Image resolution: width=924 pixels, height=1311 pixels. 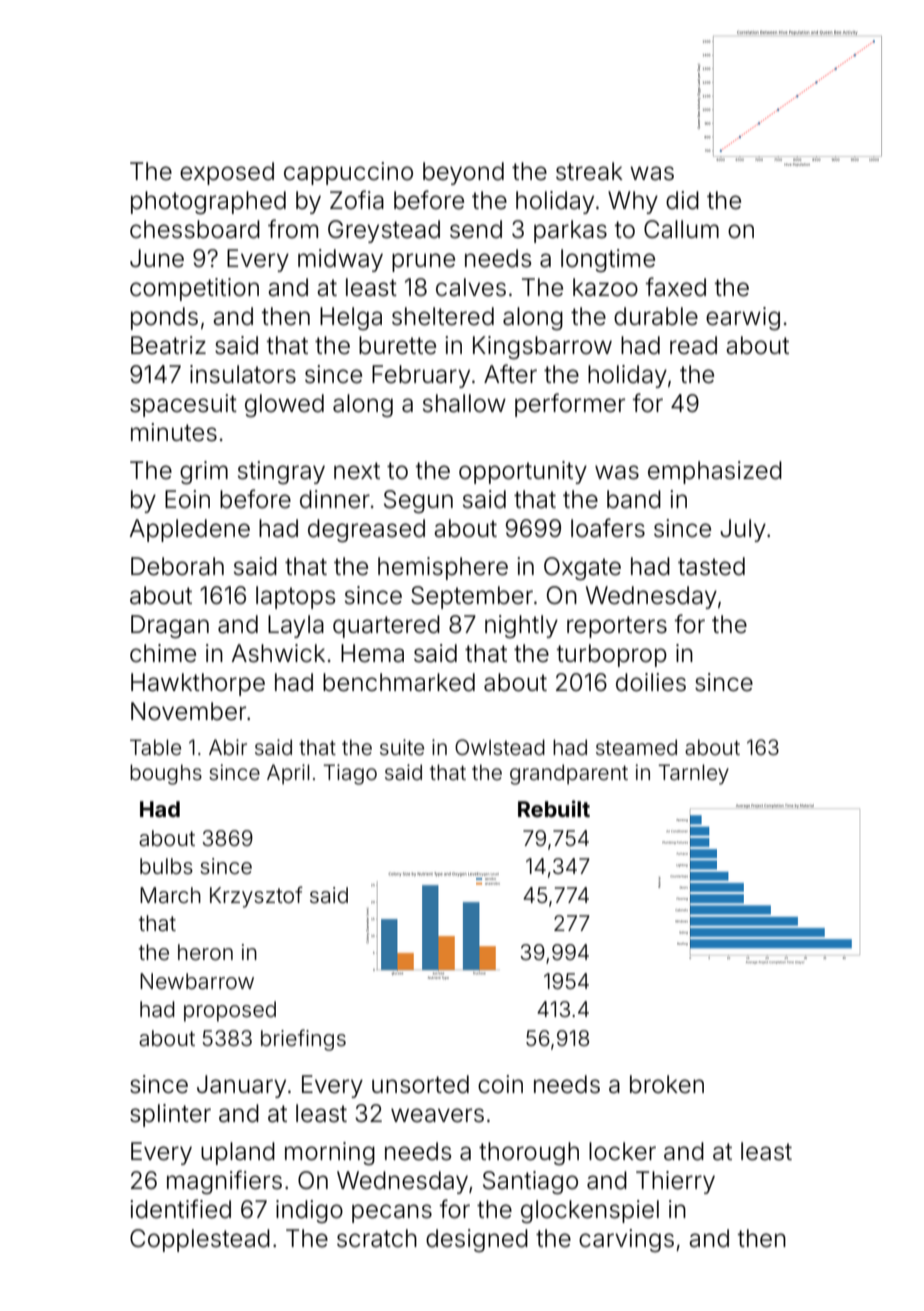 I want to click on did, so click(x=682, y=200).
